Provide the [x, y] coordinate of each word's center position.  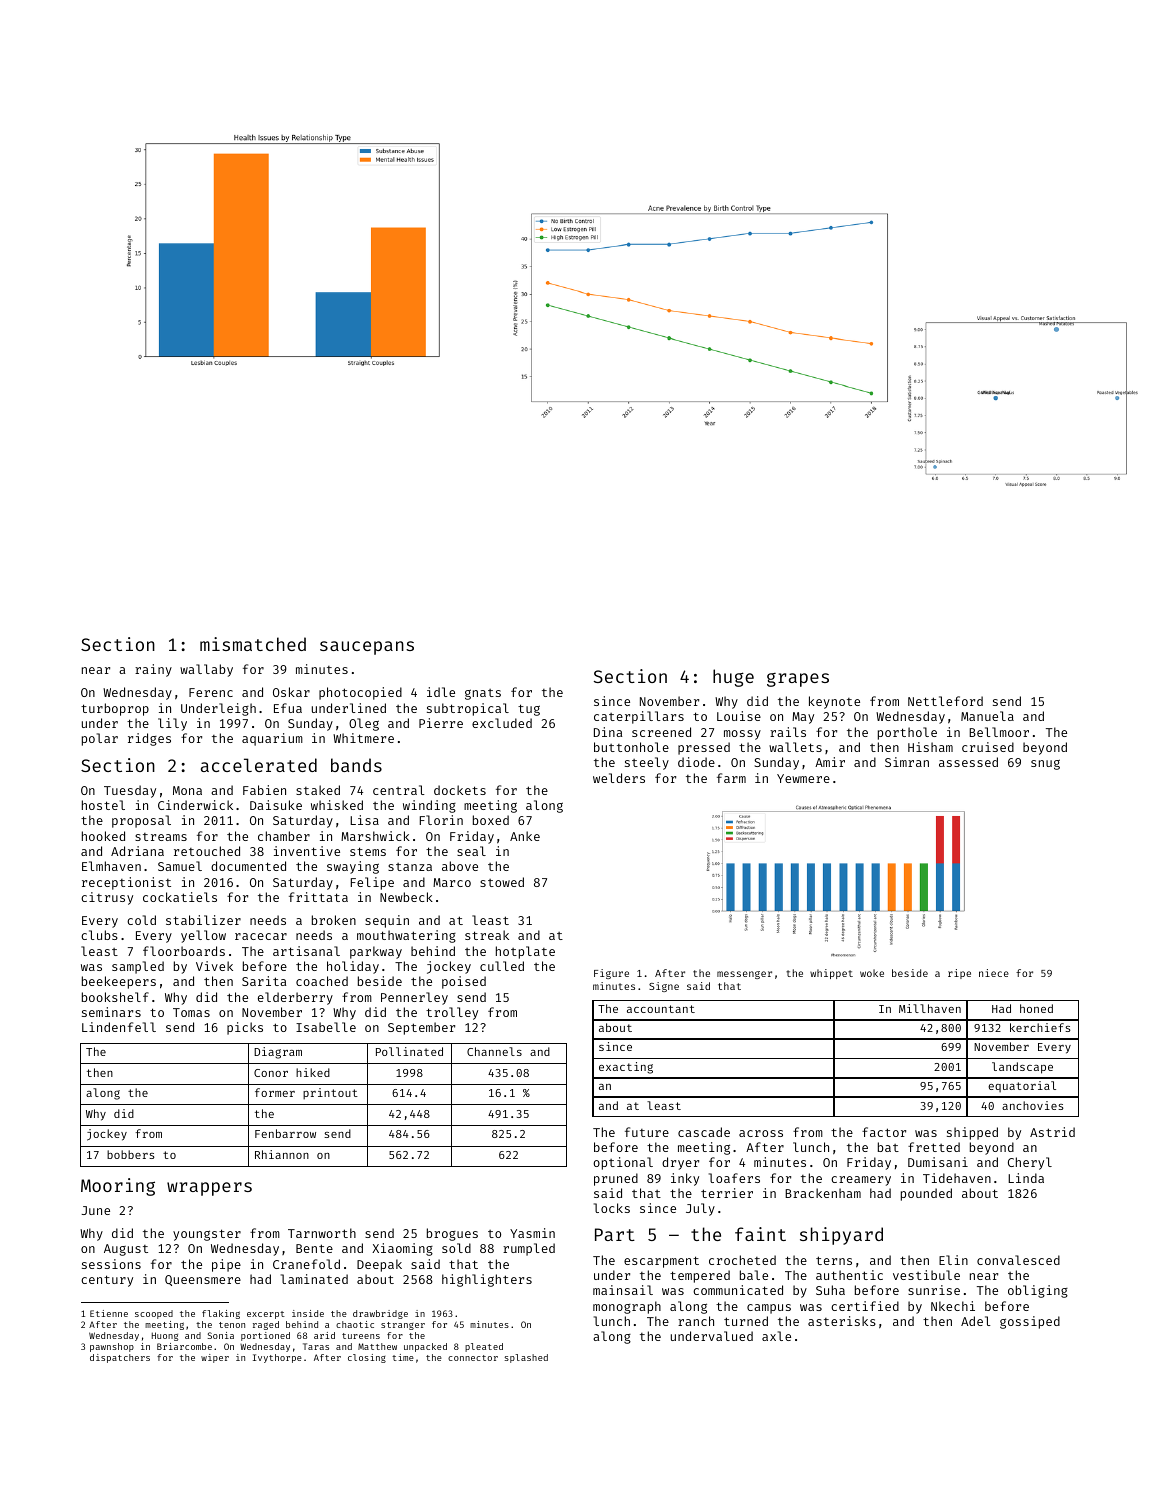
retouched [207, 851]
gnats [483, 694]
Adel [976, 1321]
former [275, 1092]
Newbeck [406, 897]
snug [1045, 764]
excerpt [266, 1315]
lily [172, 724]
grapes [798, 680]
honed [1036, 1008]
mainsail [623, 1290]
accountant [661, 1009]
